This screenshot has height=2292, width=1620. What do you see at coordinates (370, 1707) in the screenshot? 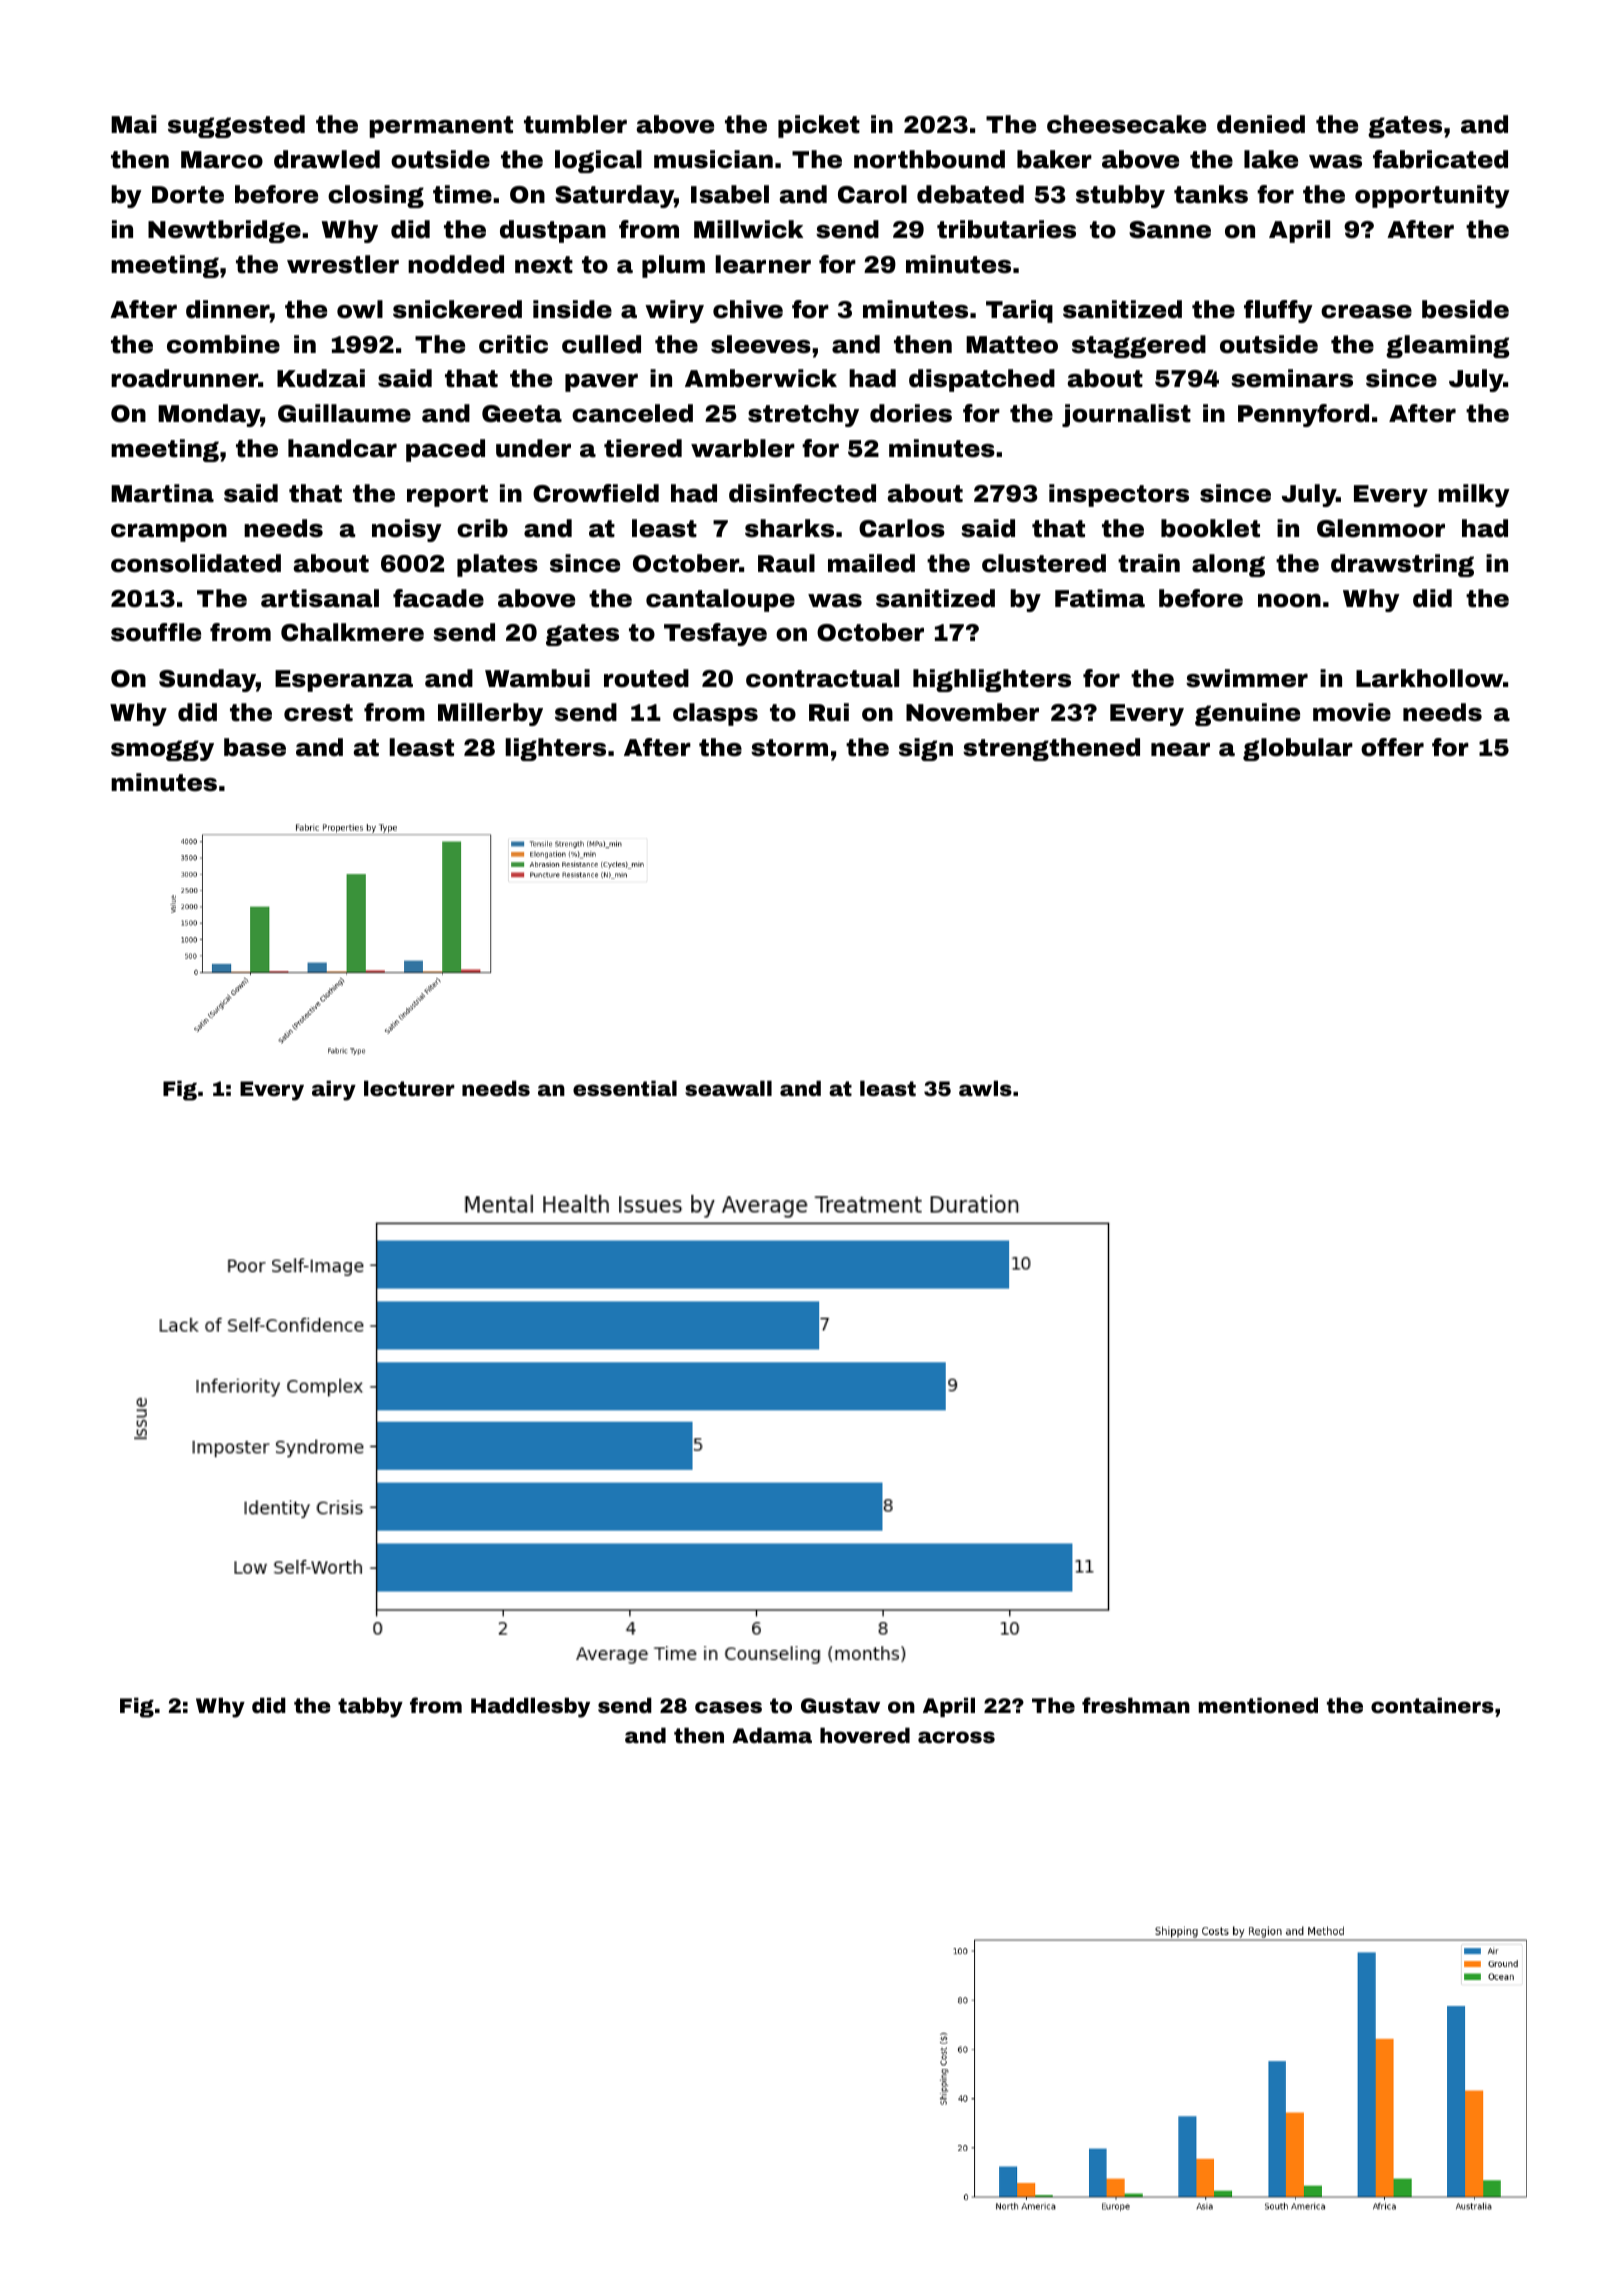
I see `tabby` at bounding box center [370, 1707].
